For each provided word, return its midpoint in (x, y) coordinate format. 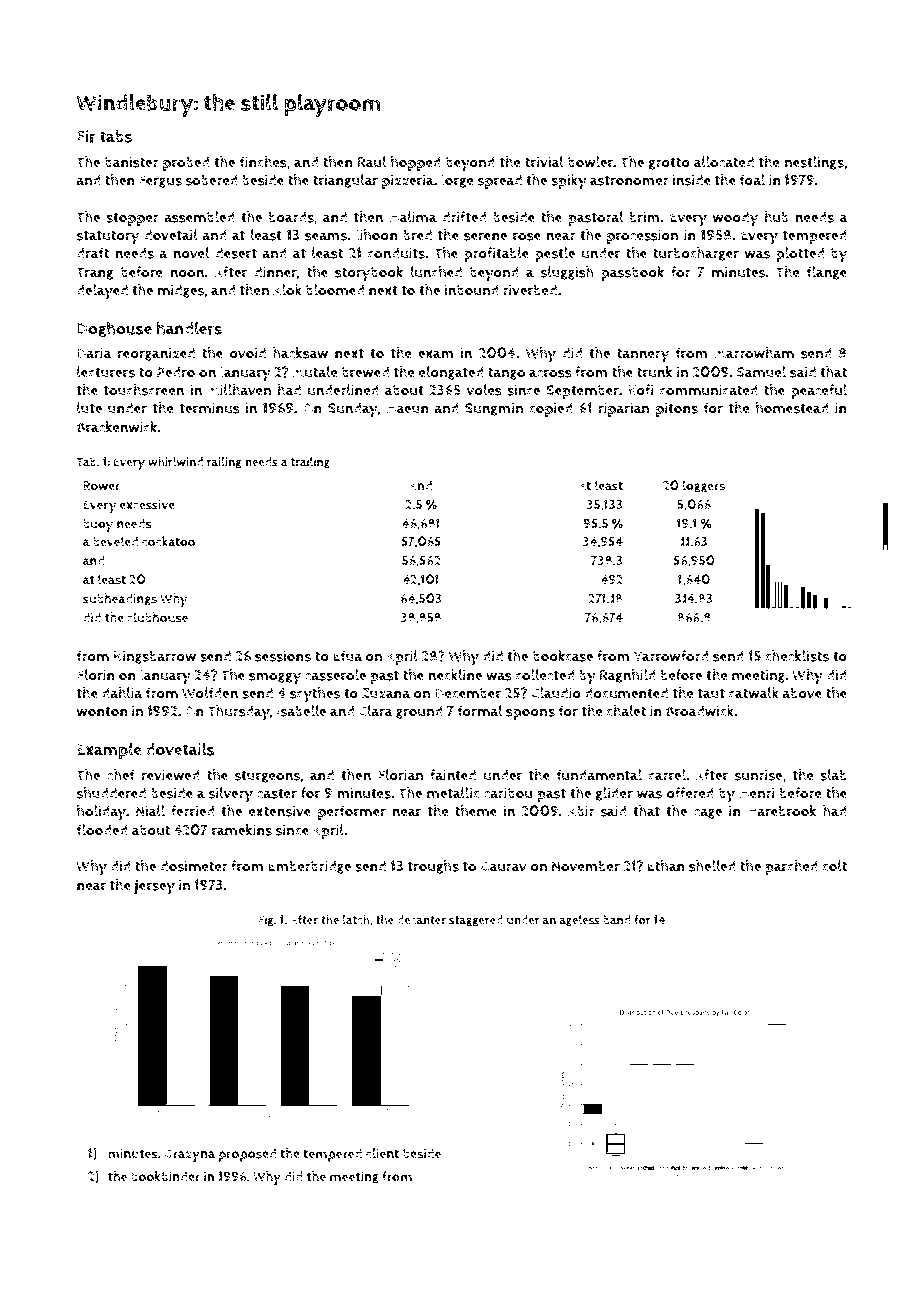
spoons (530, 714)
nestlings (814, 163)
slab (833, 775)
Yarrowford (671, 656)
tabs (116, 136)
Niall (150, 811)
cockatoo (168, 541)
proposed (247, 1155)
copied (551, 409)
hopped (416, 163)
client (382, 1153)
